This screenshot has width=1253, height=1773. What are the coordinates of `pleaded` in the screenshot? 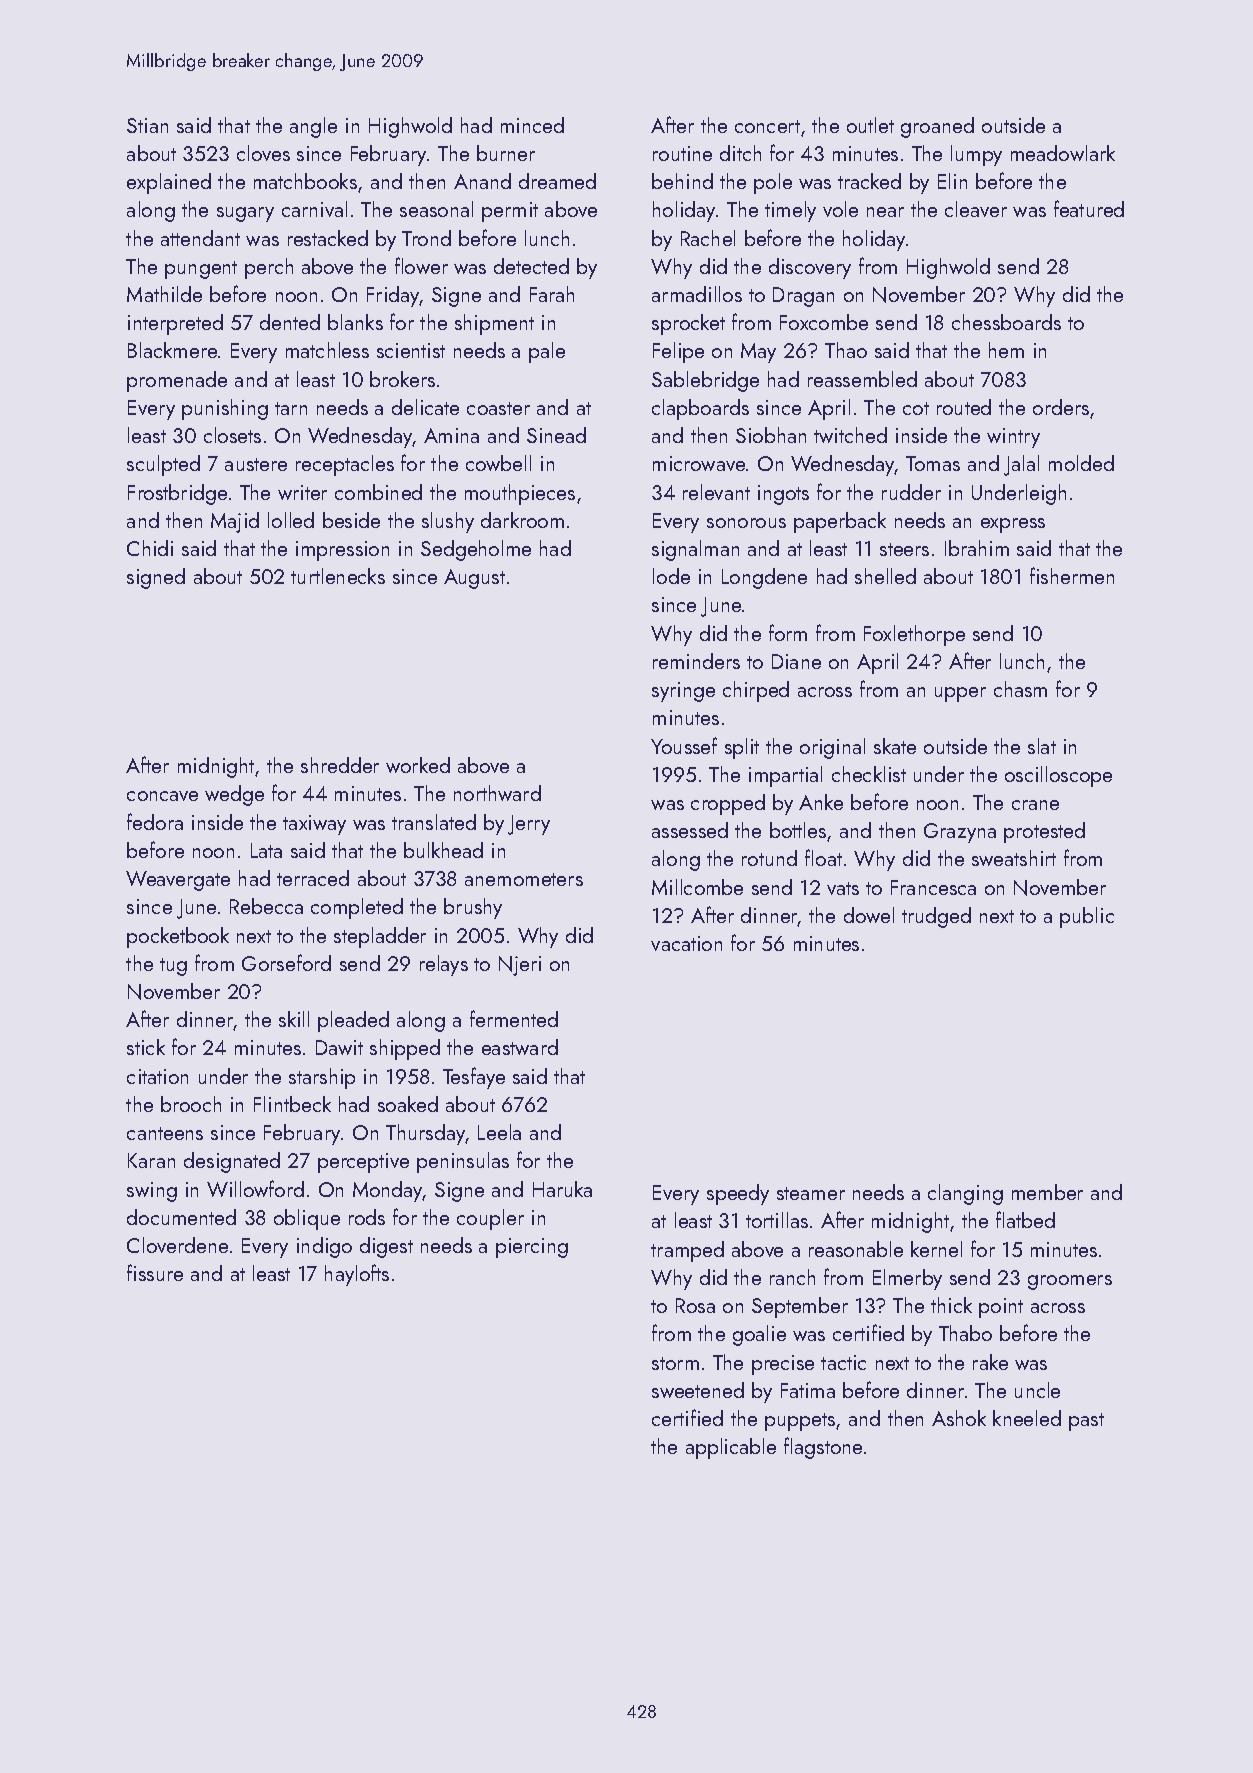 It's located at (353, 1021).
